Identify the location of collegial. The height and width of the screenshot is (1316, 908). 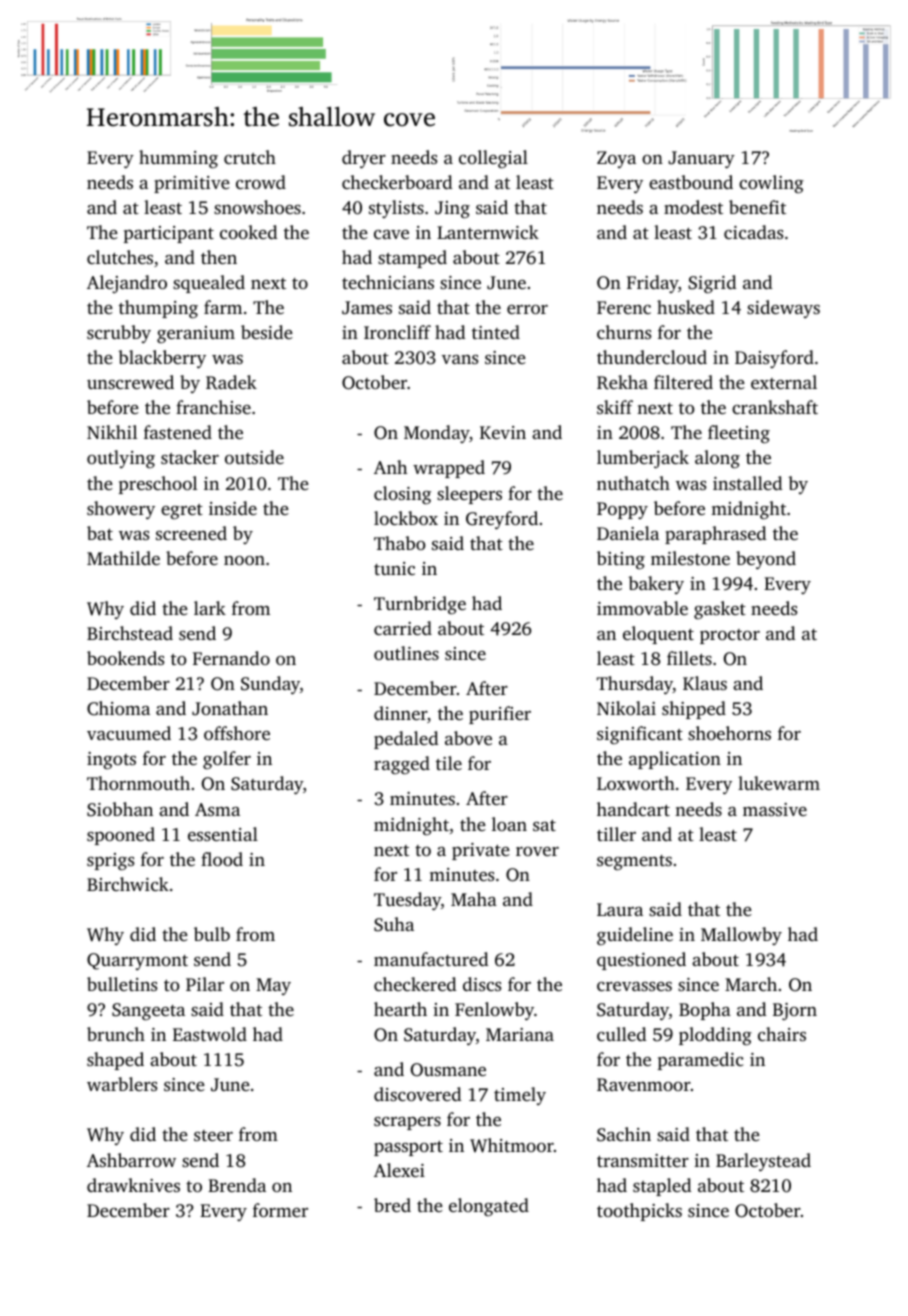
(493, 159).
